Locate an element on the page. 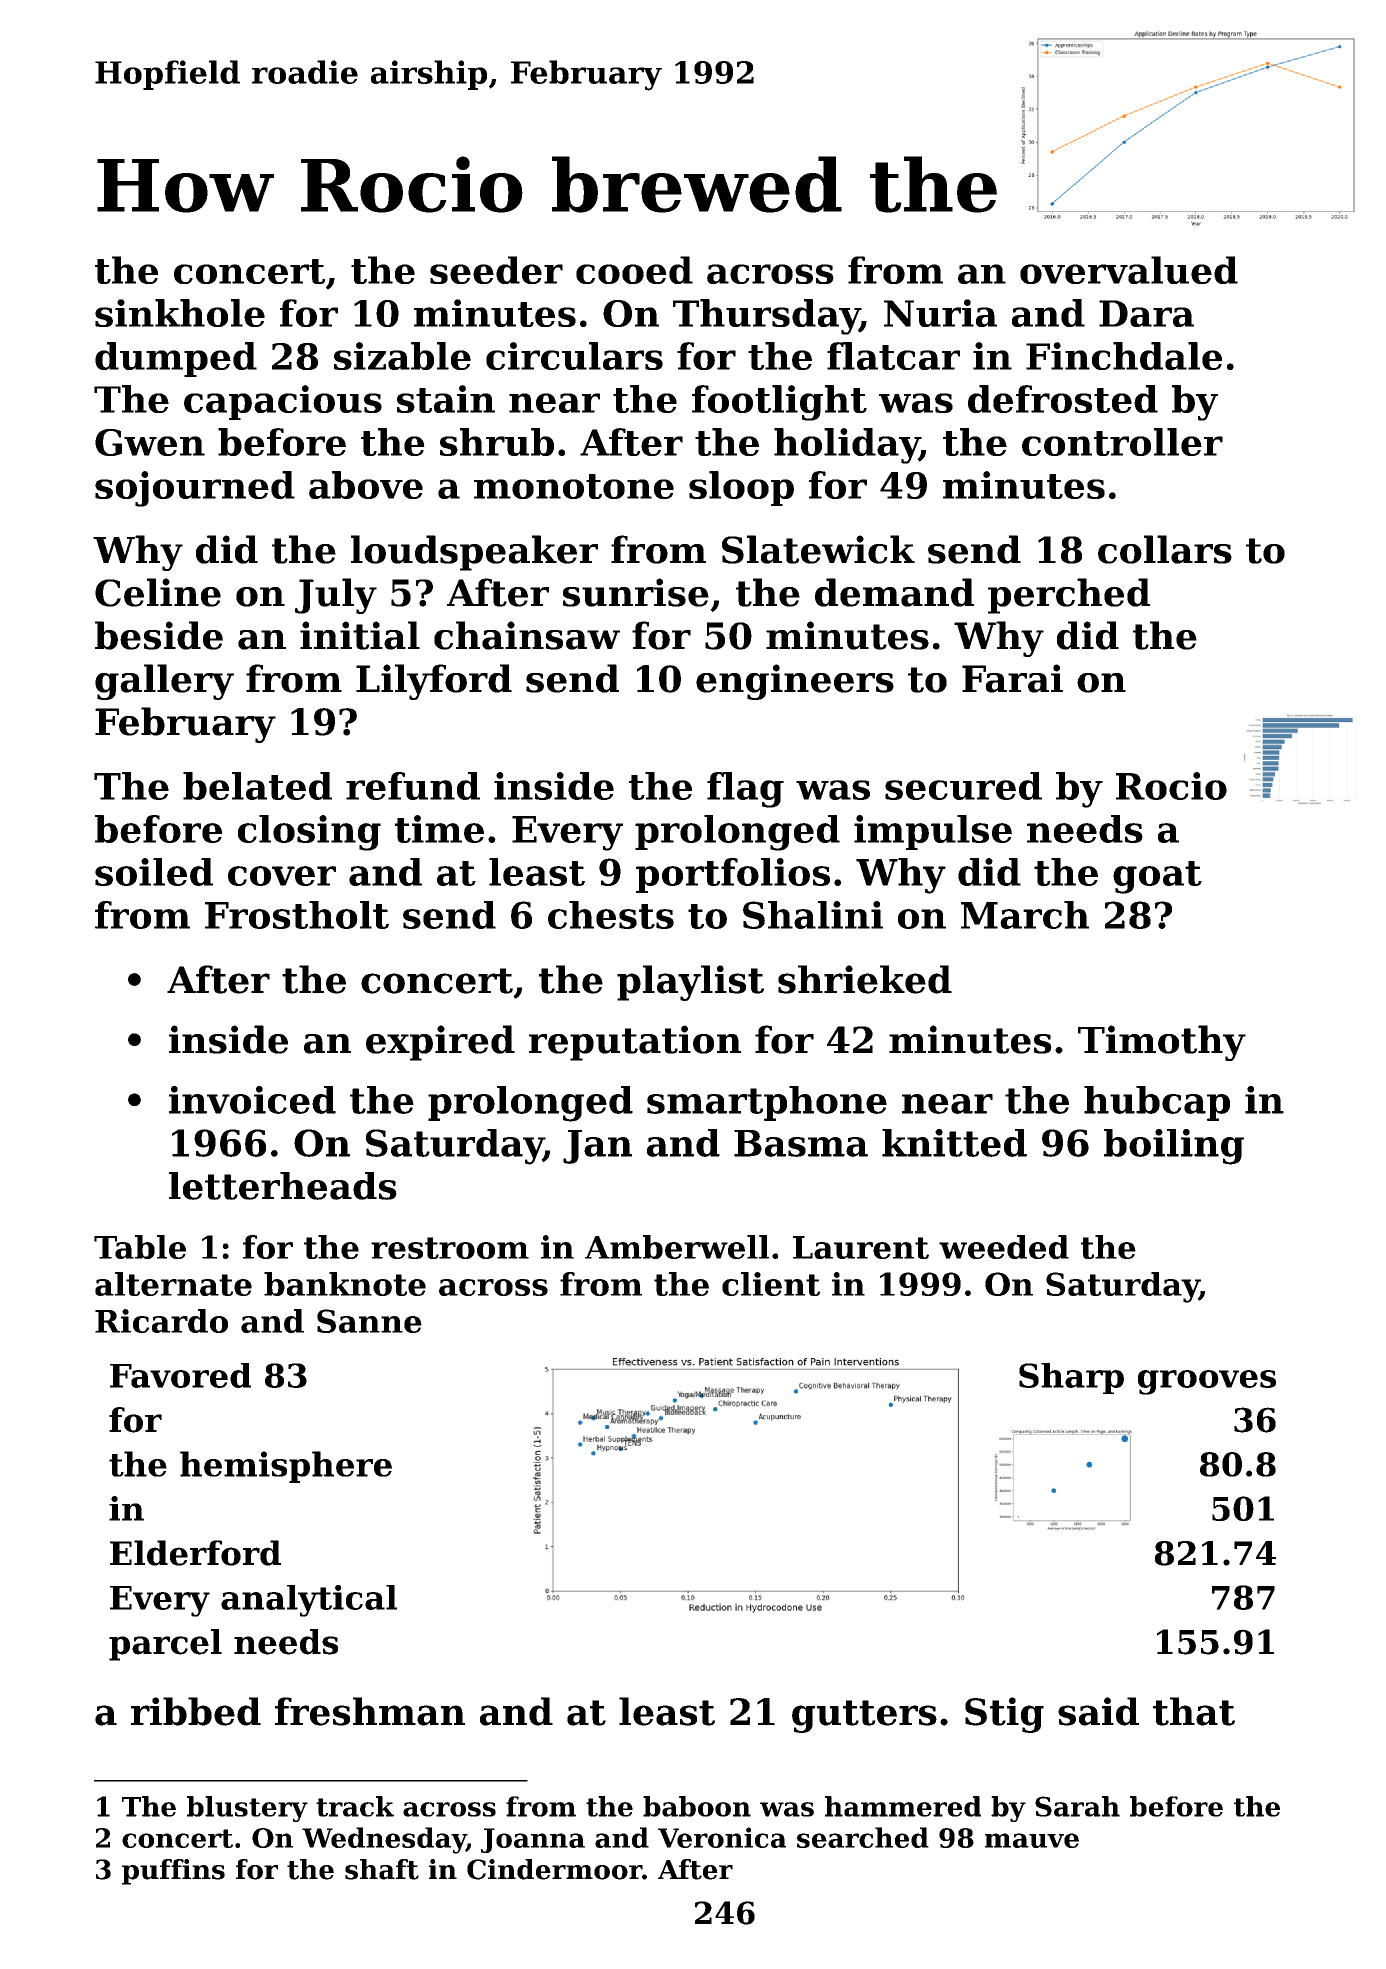 The image size is (1386, 1969). dumped is located at coordinates (176, 359).
